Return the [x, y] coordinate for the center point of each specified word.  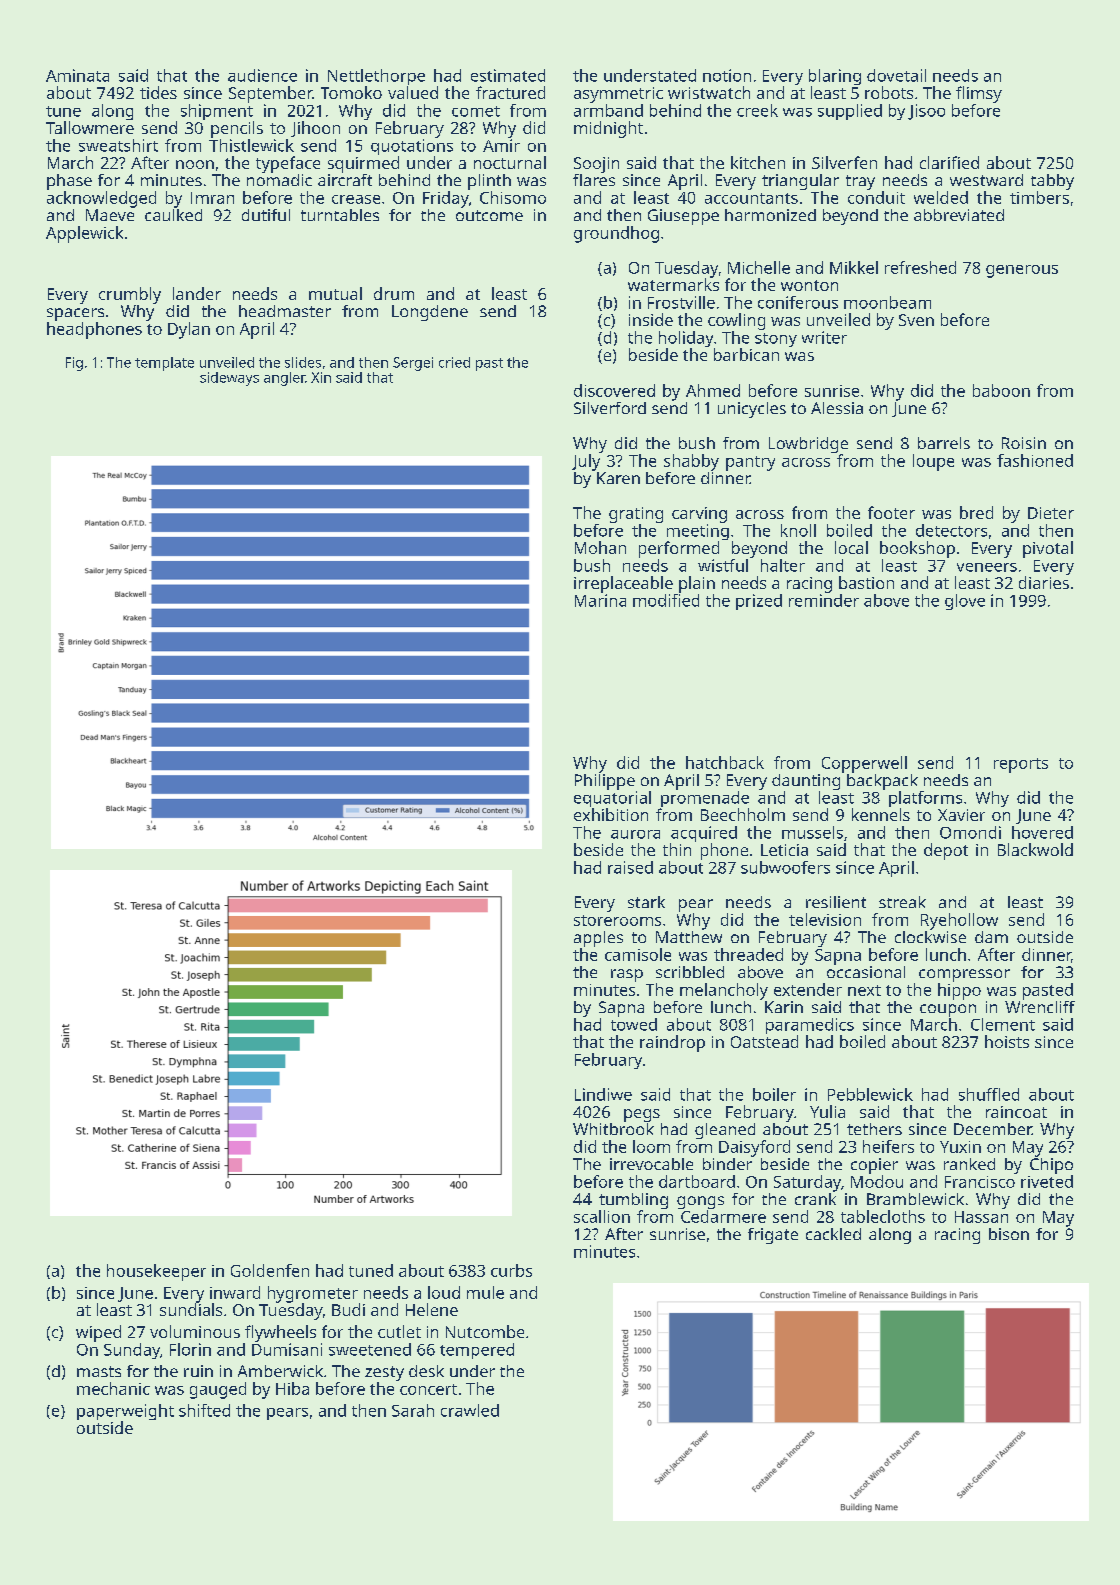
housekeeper [156, 1272]
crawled [470, 1410]
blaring [835, 77]
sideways [229, 379]
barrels [944, 443]
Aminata [77, 75]
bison [1009, 1234]
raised [630, 867]
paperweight [125, 1412]
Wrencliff [1040, 1007]
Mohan [600, 547]
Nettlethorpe [376, 77]
